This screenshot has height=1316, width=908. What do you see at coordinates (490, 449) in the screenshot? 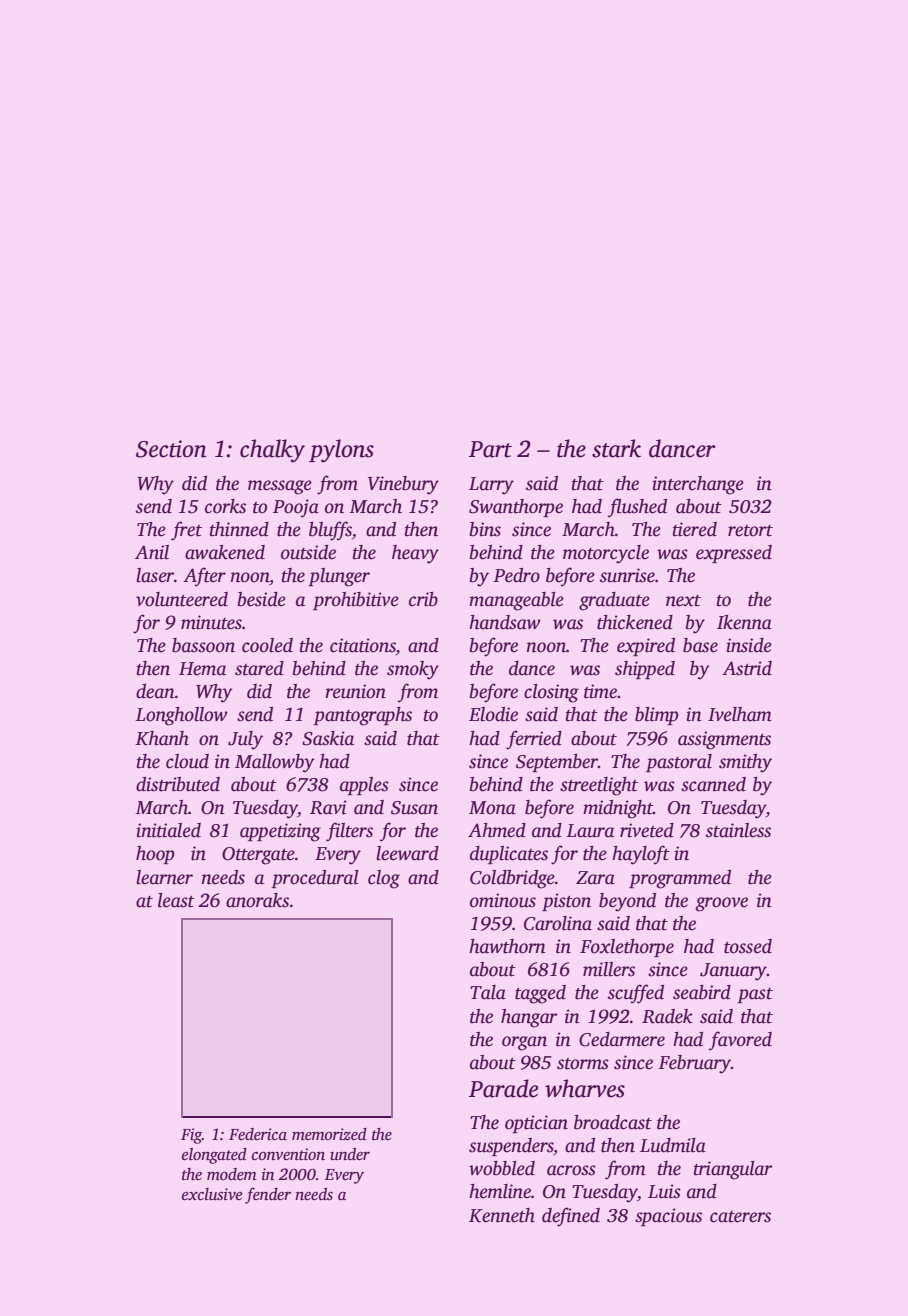
I see `Part` at bounding box center [490, 449].
